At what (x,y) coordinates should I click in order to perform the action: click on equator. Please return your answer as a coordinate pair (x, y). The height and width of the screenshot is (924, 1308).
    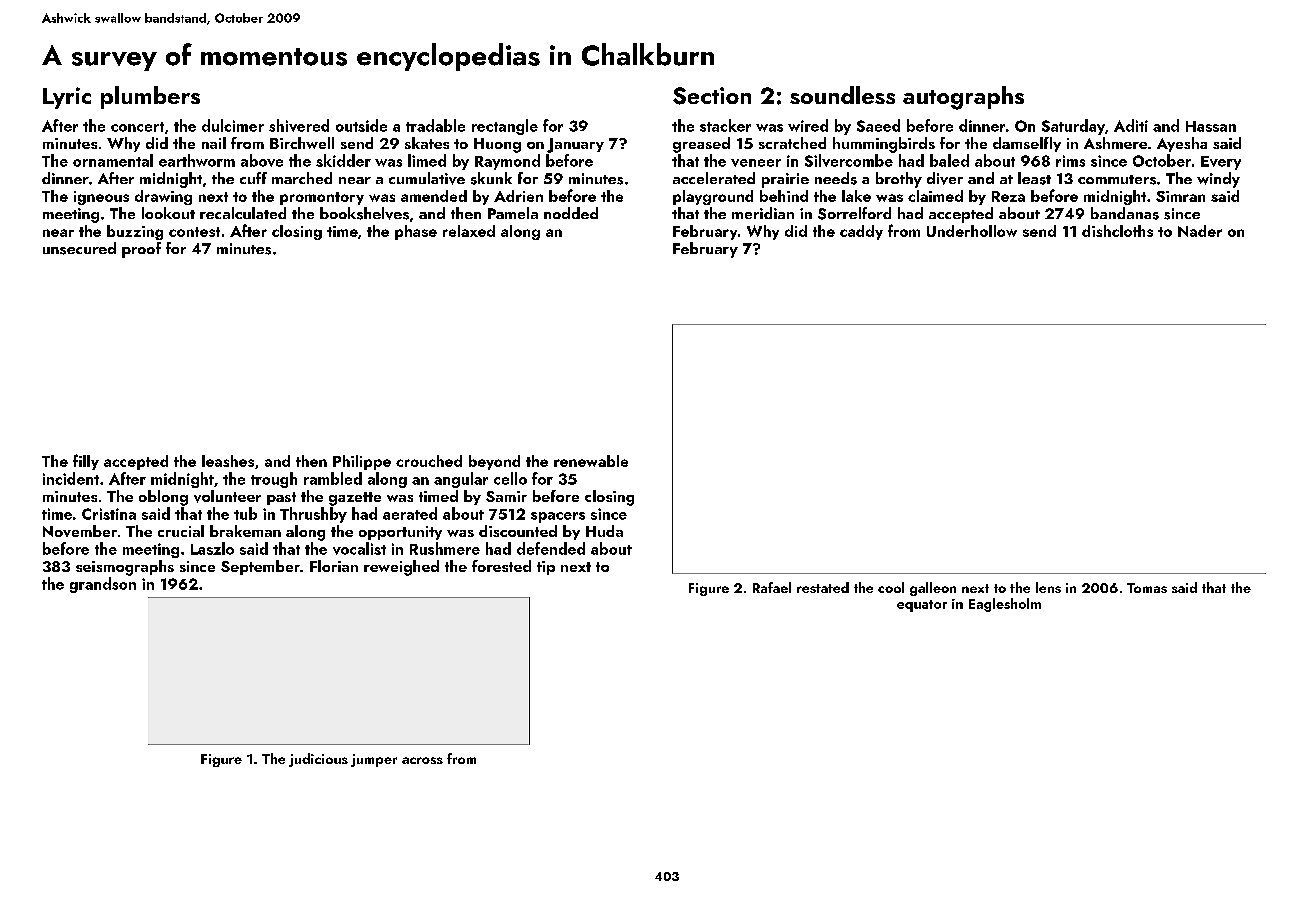
    Looking at the image, I should click on (922, 606).
